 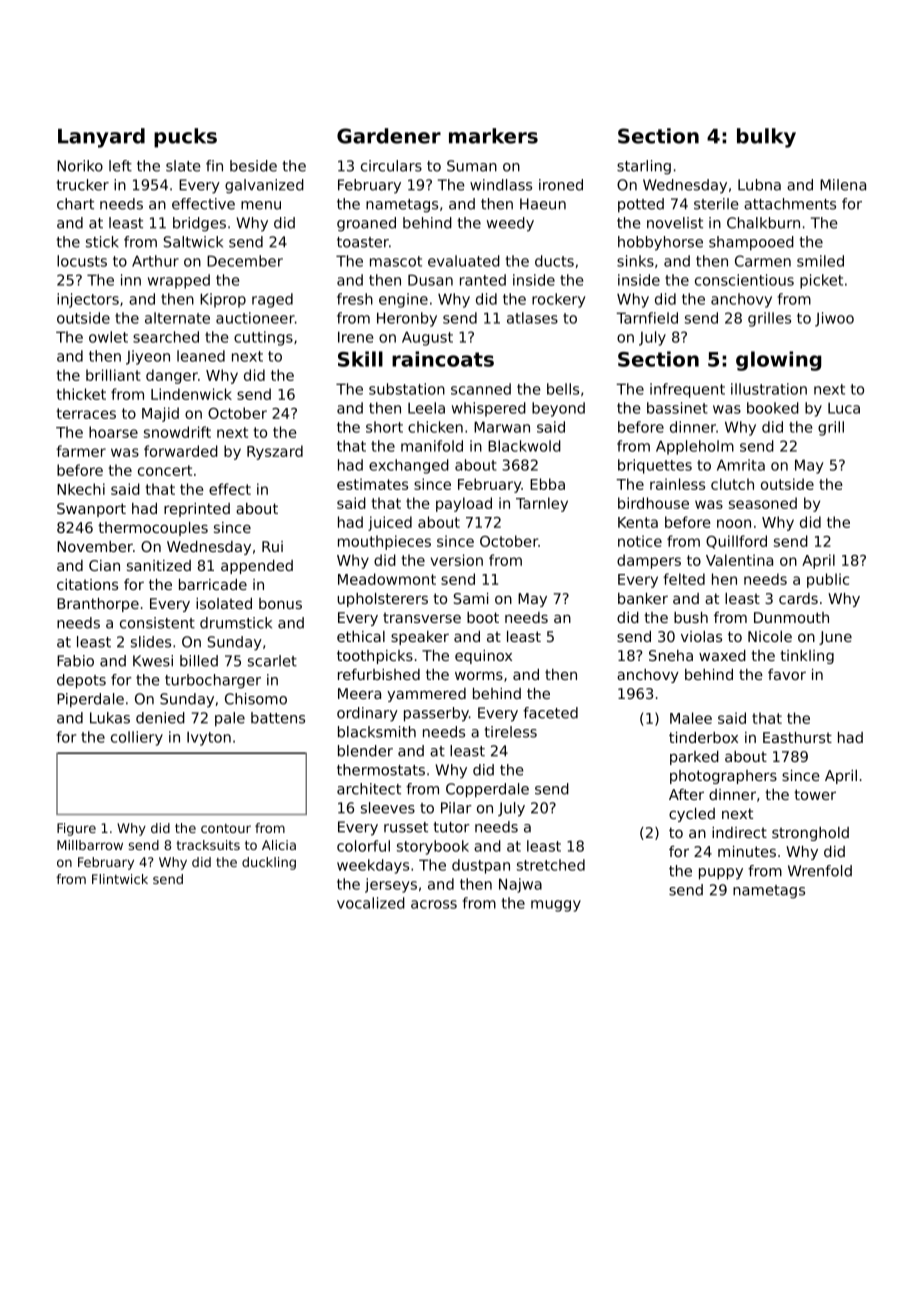 I want to click on concert, so click(x=165, y=470).
